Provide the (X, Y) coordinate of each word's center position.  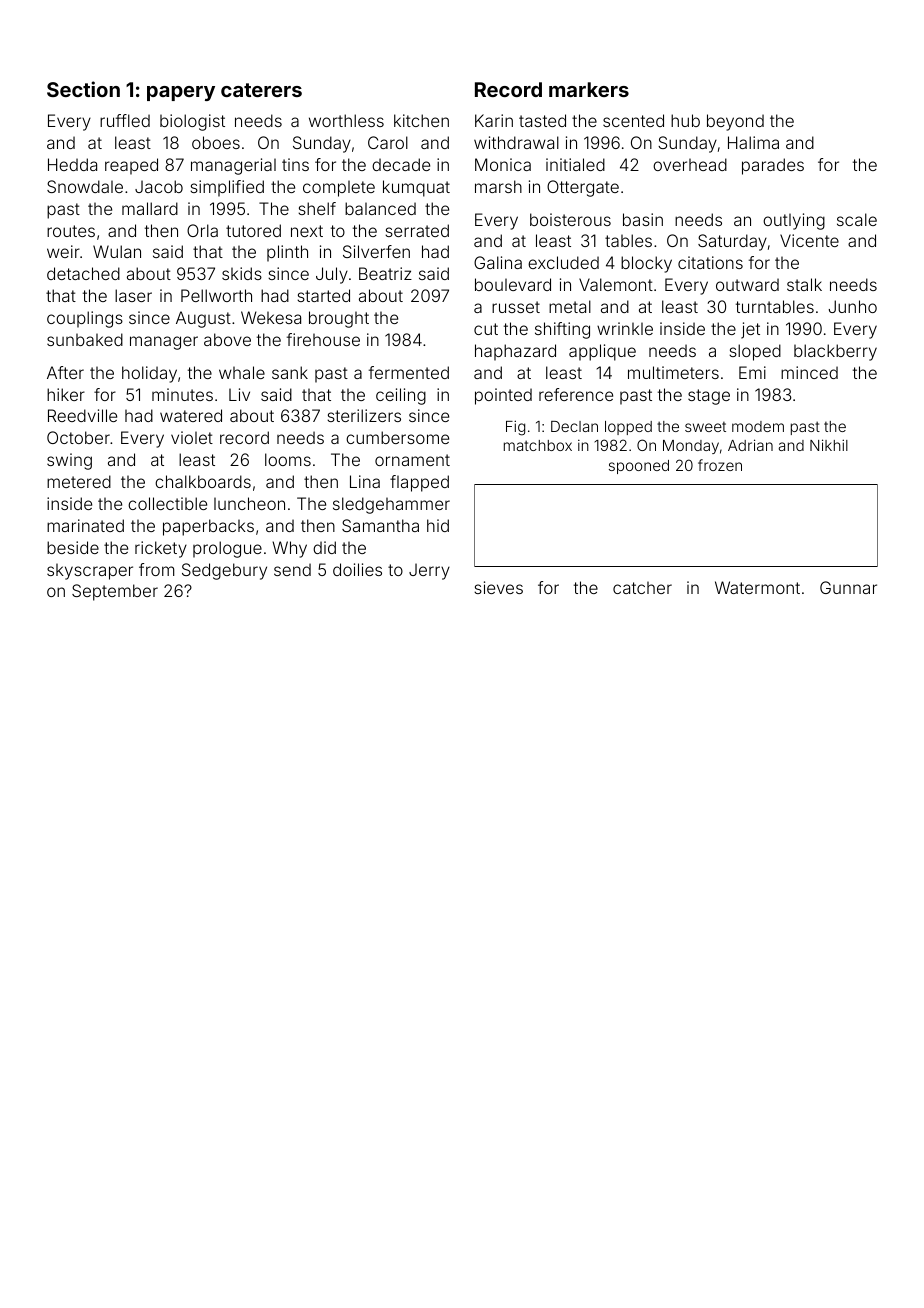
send (292, 569)
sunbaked (85, 339)
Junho (853, 306)
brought (339, 319)
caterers (261, 90)
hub (685, 120)
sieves (498, 587)
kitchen (421, 120)
